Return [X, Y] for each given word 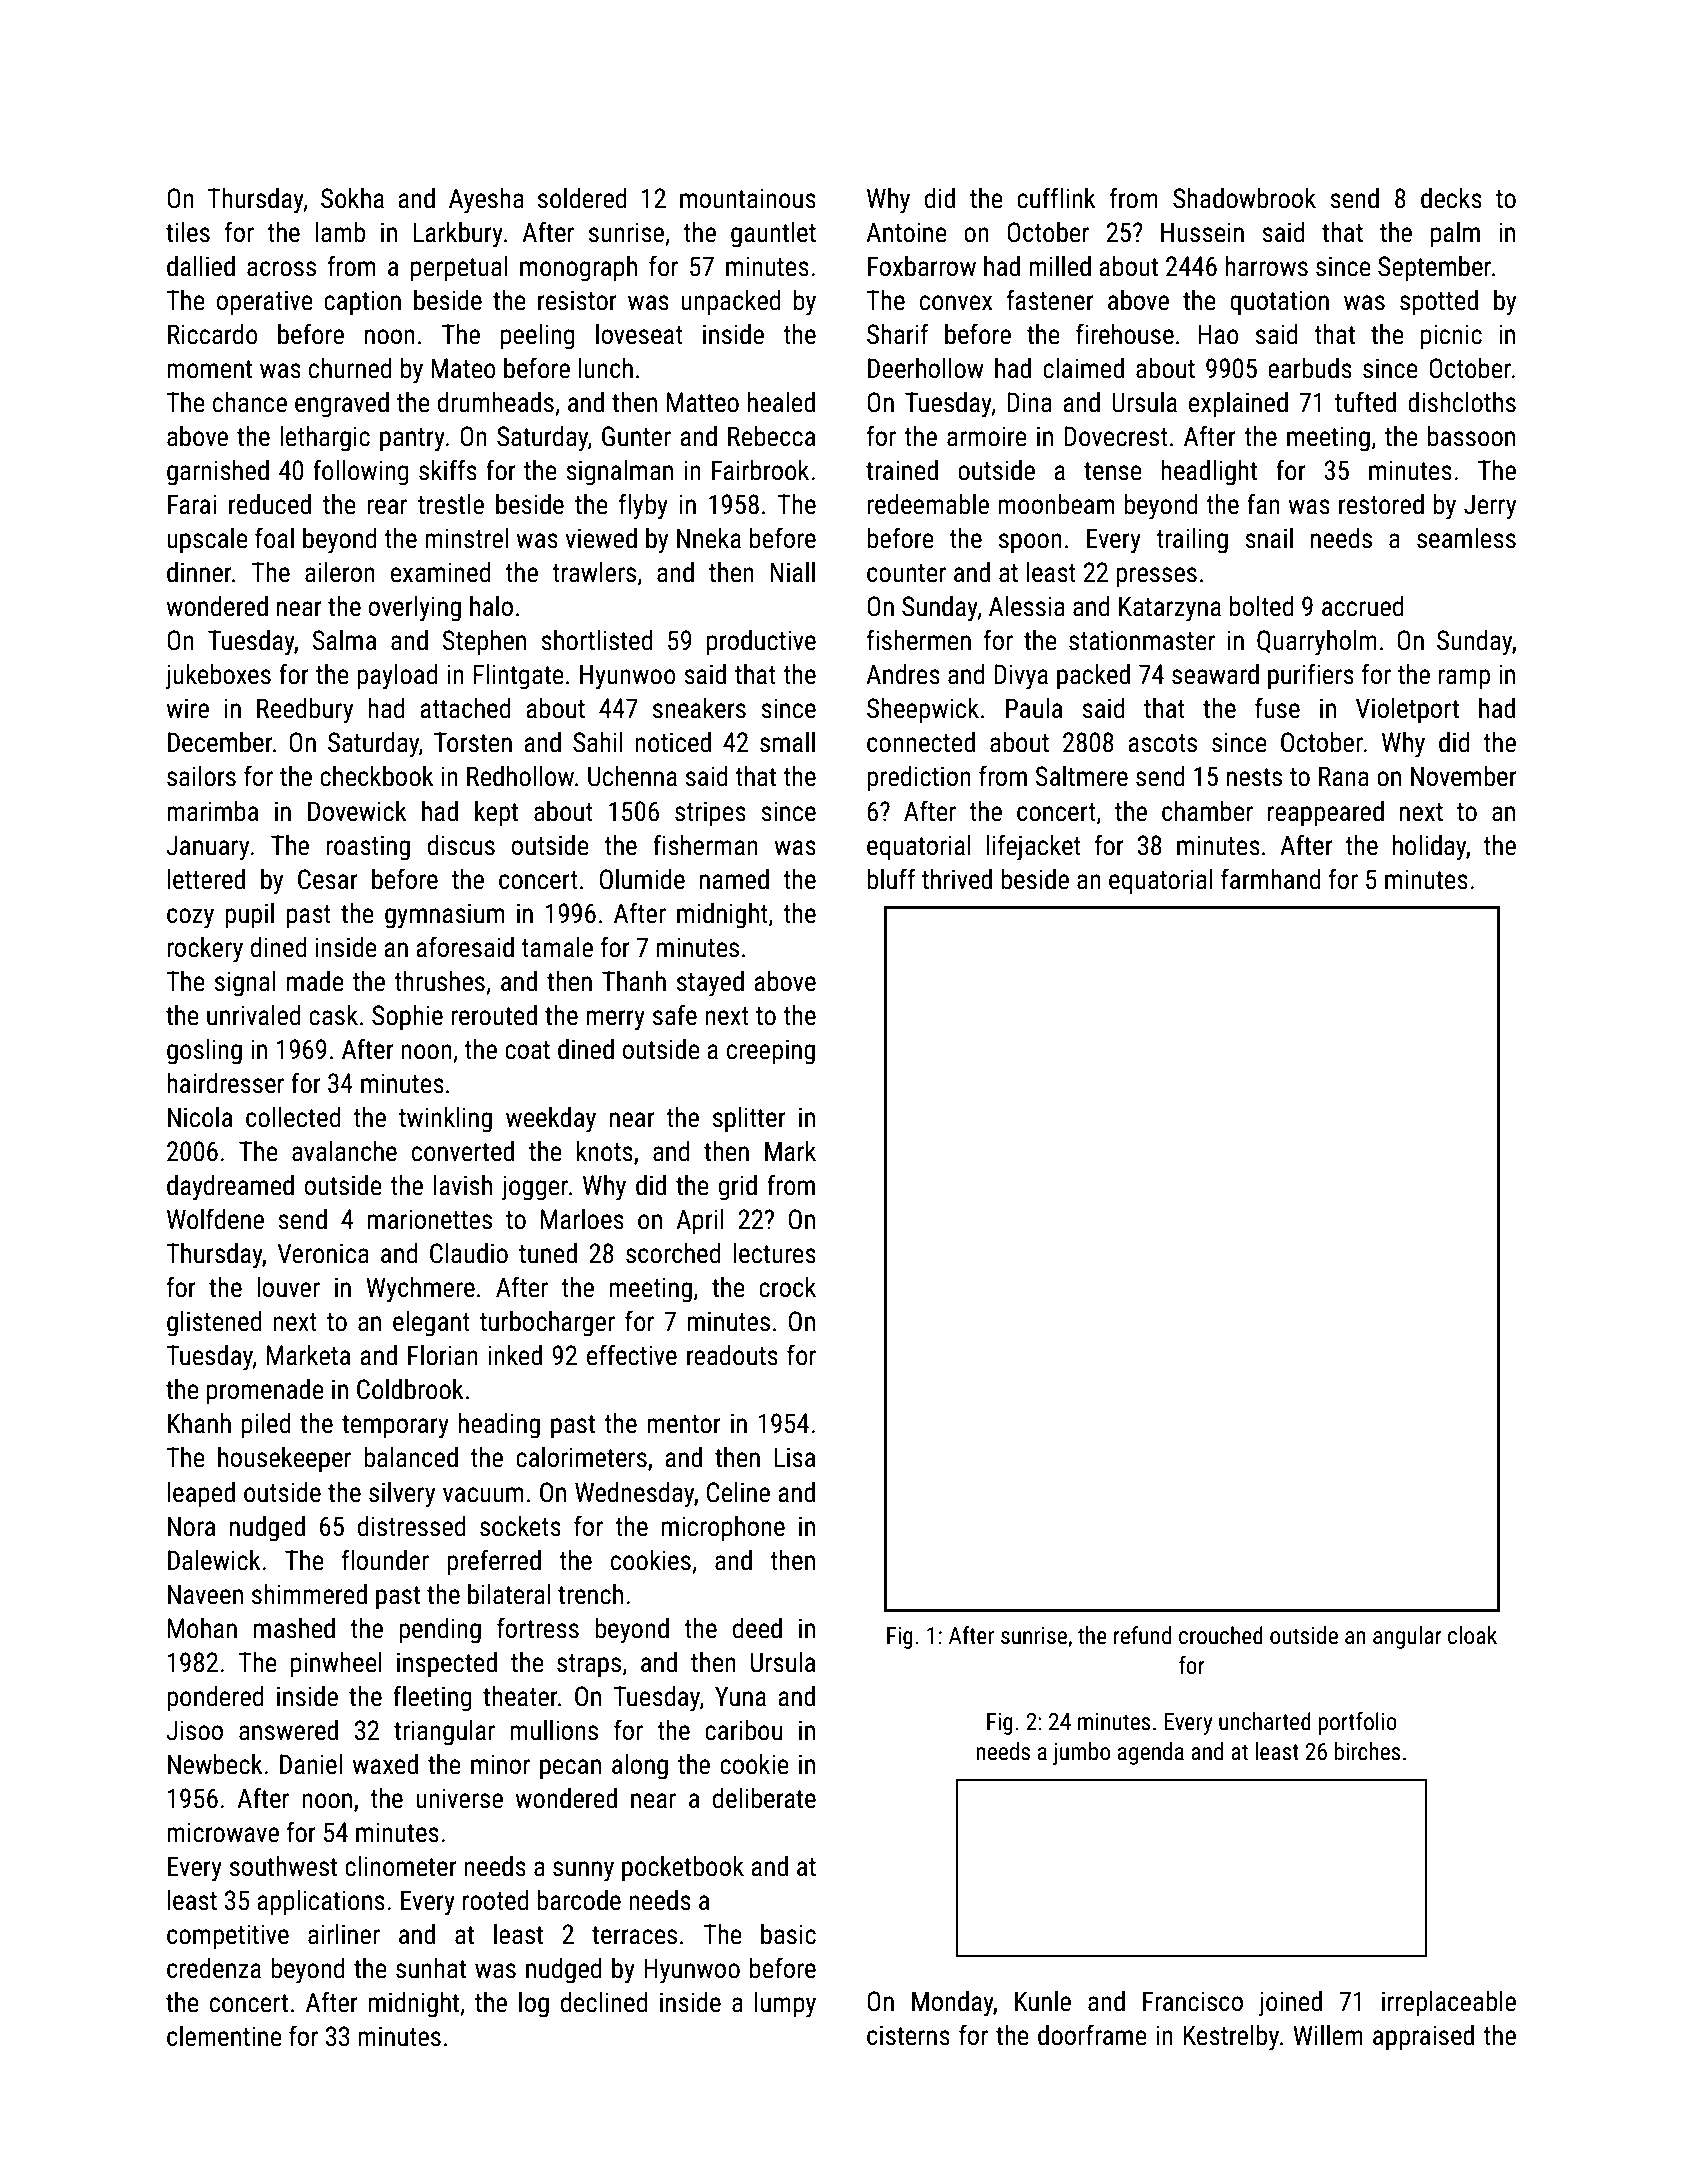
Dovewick [357, 811]
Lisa [794, 1457]
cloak [1472, 1635]
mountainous [748, 198]
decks [1451, 198]
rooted [495, 1900]
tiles [188, 232]
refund [1142, 1635]
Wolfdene [215, 1219]
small [787, 742]
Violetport [1407, 711]
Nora [191, 1526]
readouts [732, 1355]
